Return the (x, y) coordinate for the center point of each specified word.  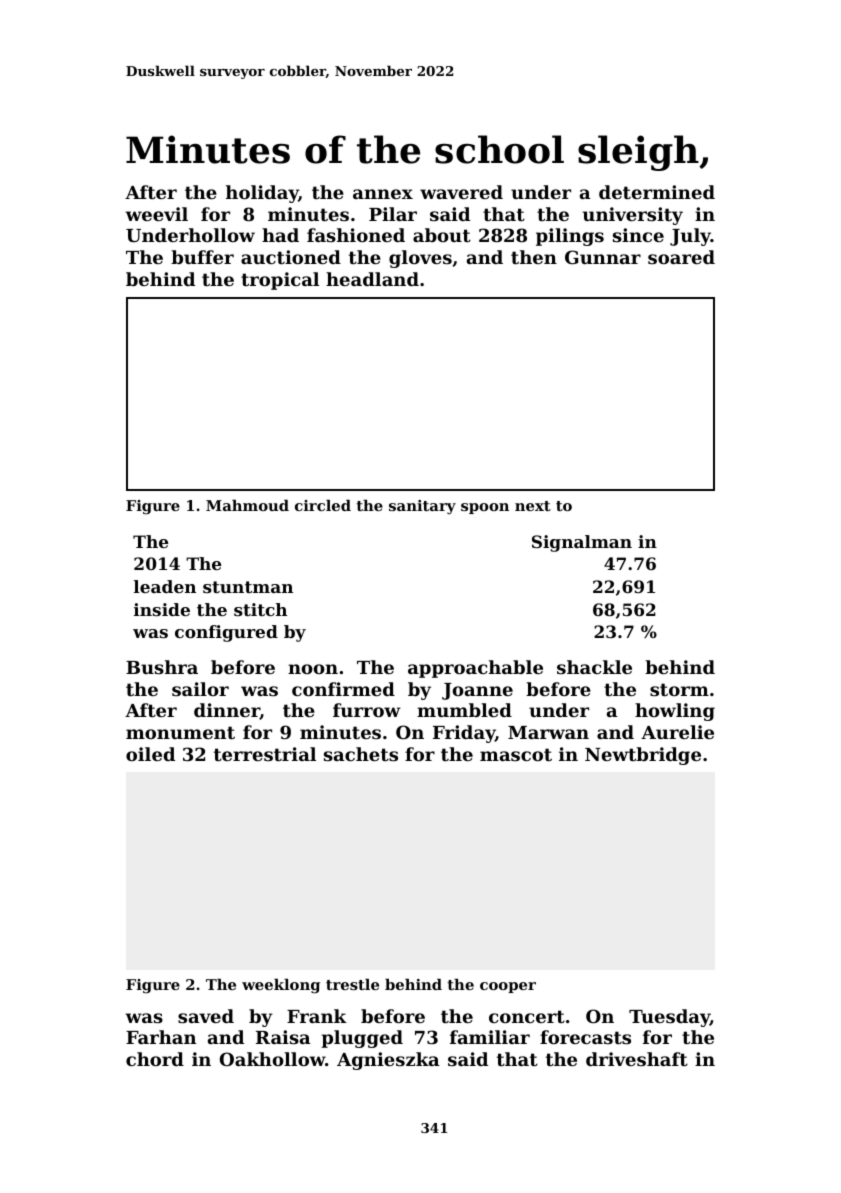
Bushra (162, 667)
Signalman (582, 543)
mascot (516, 754)
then (534, 257)
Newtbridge (643, 756)
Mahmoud (247, 505)
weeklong (281, 986)
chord (155, 1059)
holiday (262, 194)
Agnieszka (388, 1061)
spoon (485, 508)
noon (313, 669)
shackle (594, 667)
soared (681, 257)
